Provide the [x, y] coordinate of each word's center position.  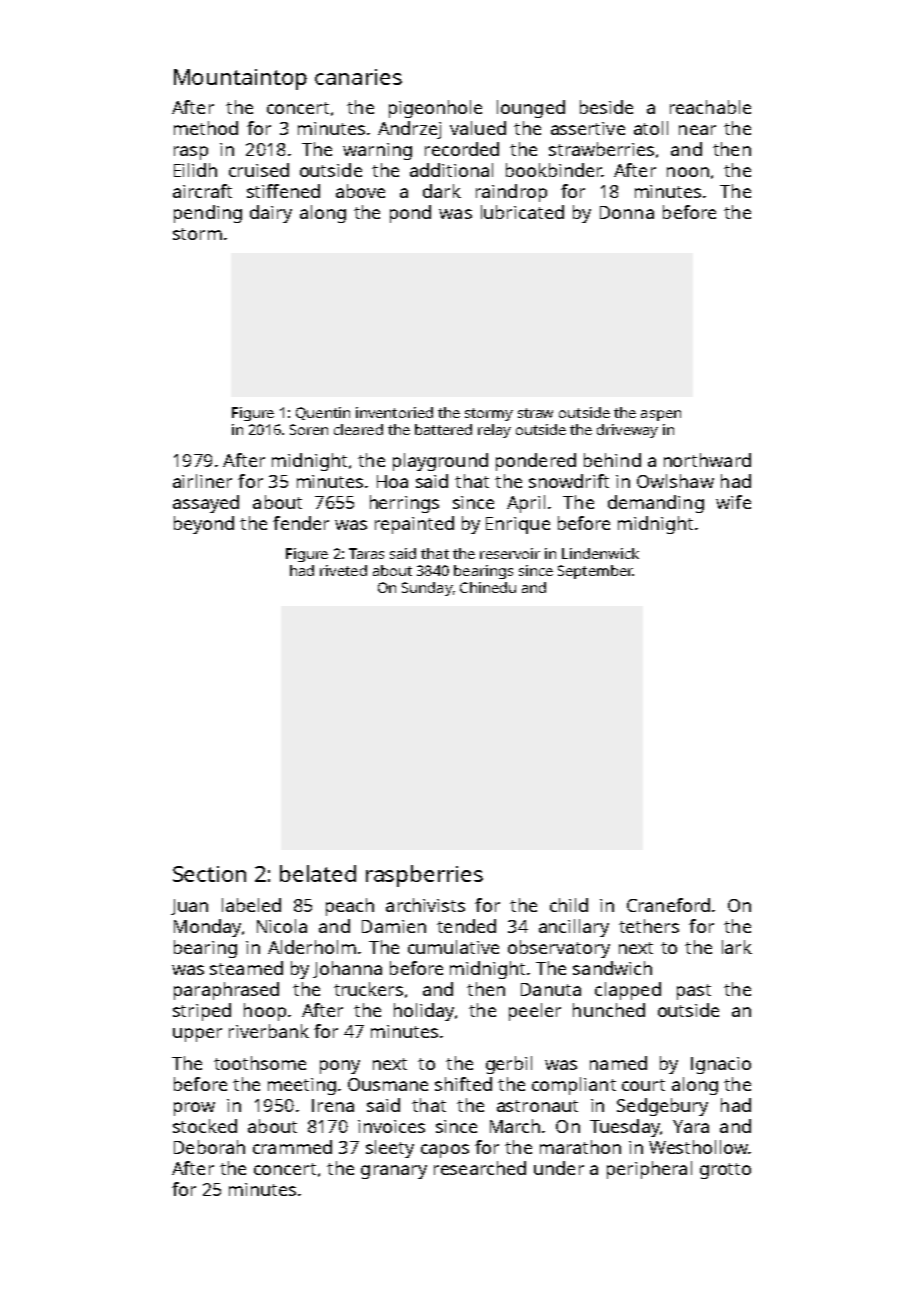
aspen [661, 415]
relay [494, 431]
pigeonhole [435, 109]
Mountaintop [240, 79]
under [559, 1168]
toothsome [260, 1063]
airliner [202, 481]
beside [606, 107]
